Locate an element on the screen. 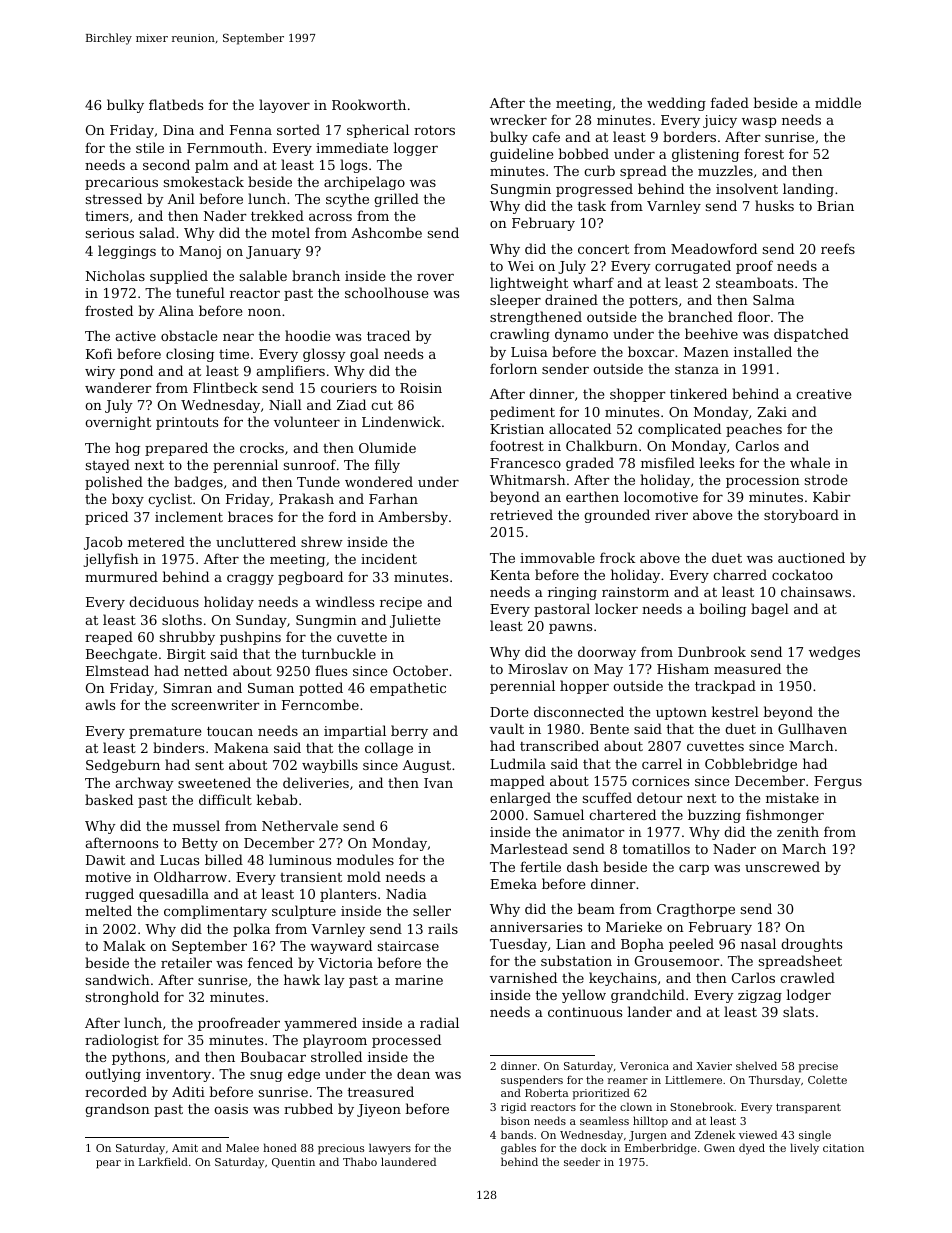 The width and height of the screenshot is (952, 1233). Anil is located at coordinates (181, 198).
